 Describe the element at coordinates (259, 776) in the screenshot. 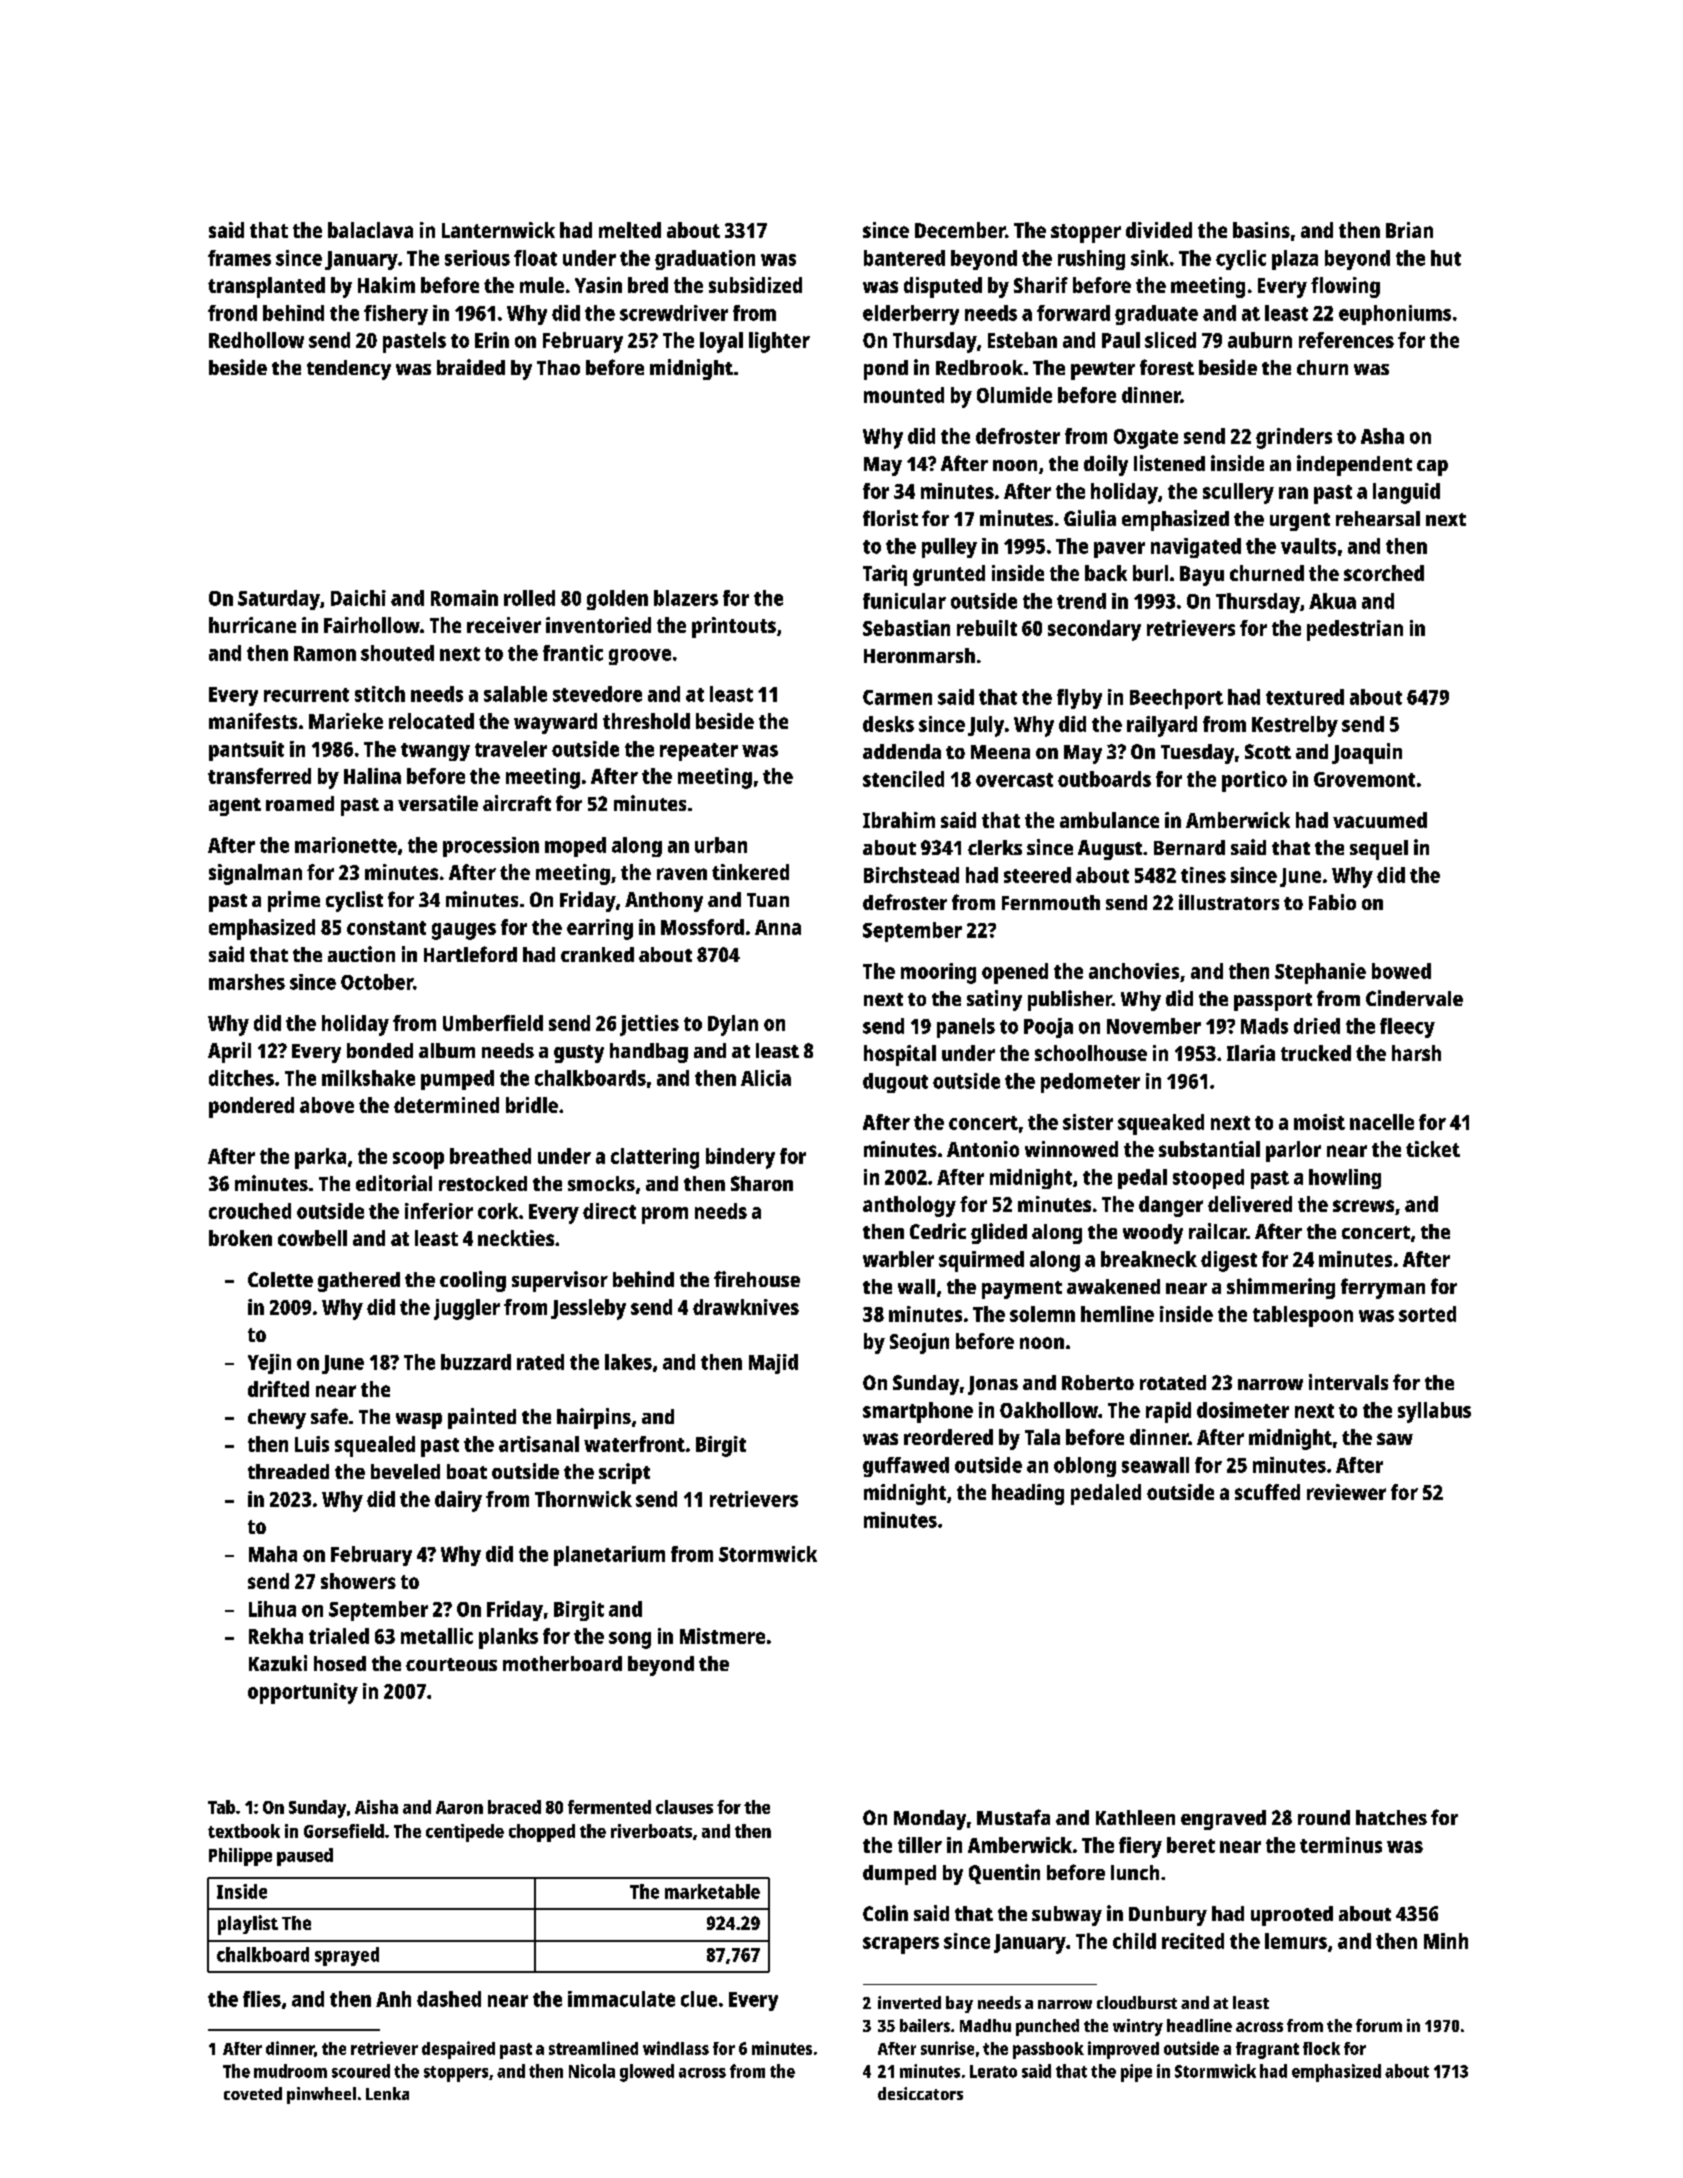

I see `transferred` at that location.
